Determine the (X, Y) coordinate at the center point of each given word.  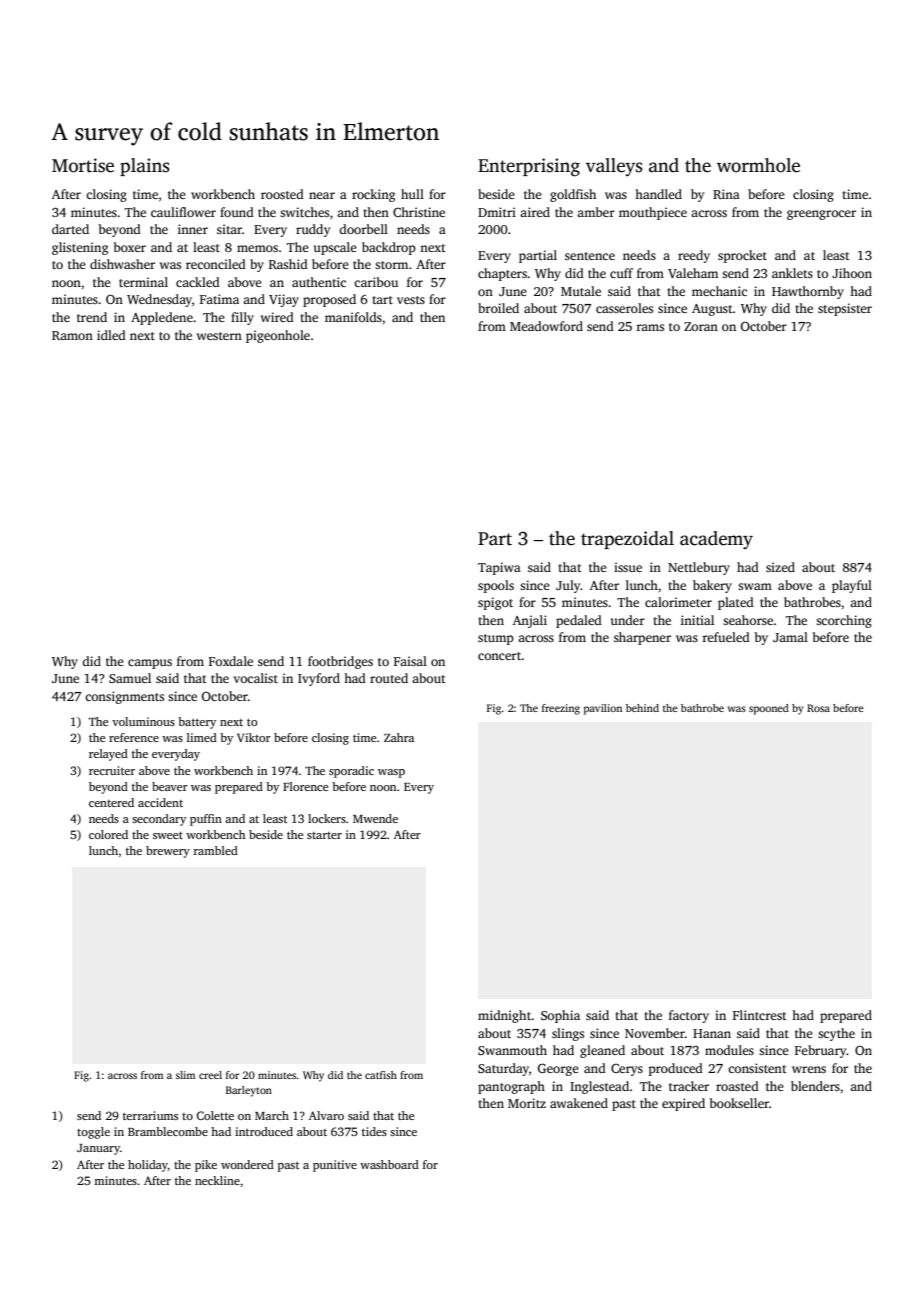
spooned (769, 709)
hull (412, 194)
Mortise (83, 165)
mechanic (719, 291)
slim (185, 1075)
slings (568, 1034)
